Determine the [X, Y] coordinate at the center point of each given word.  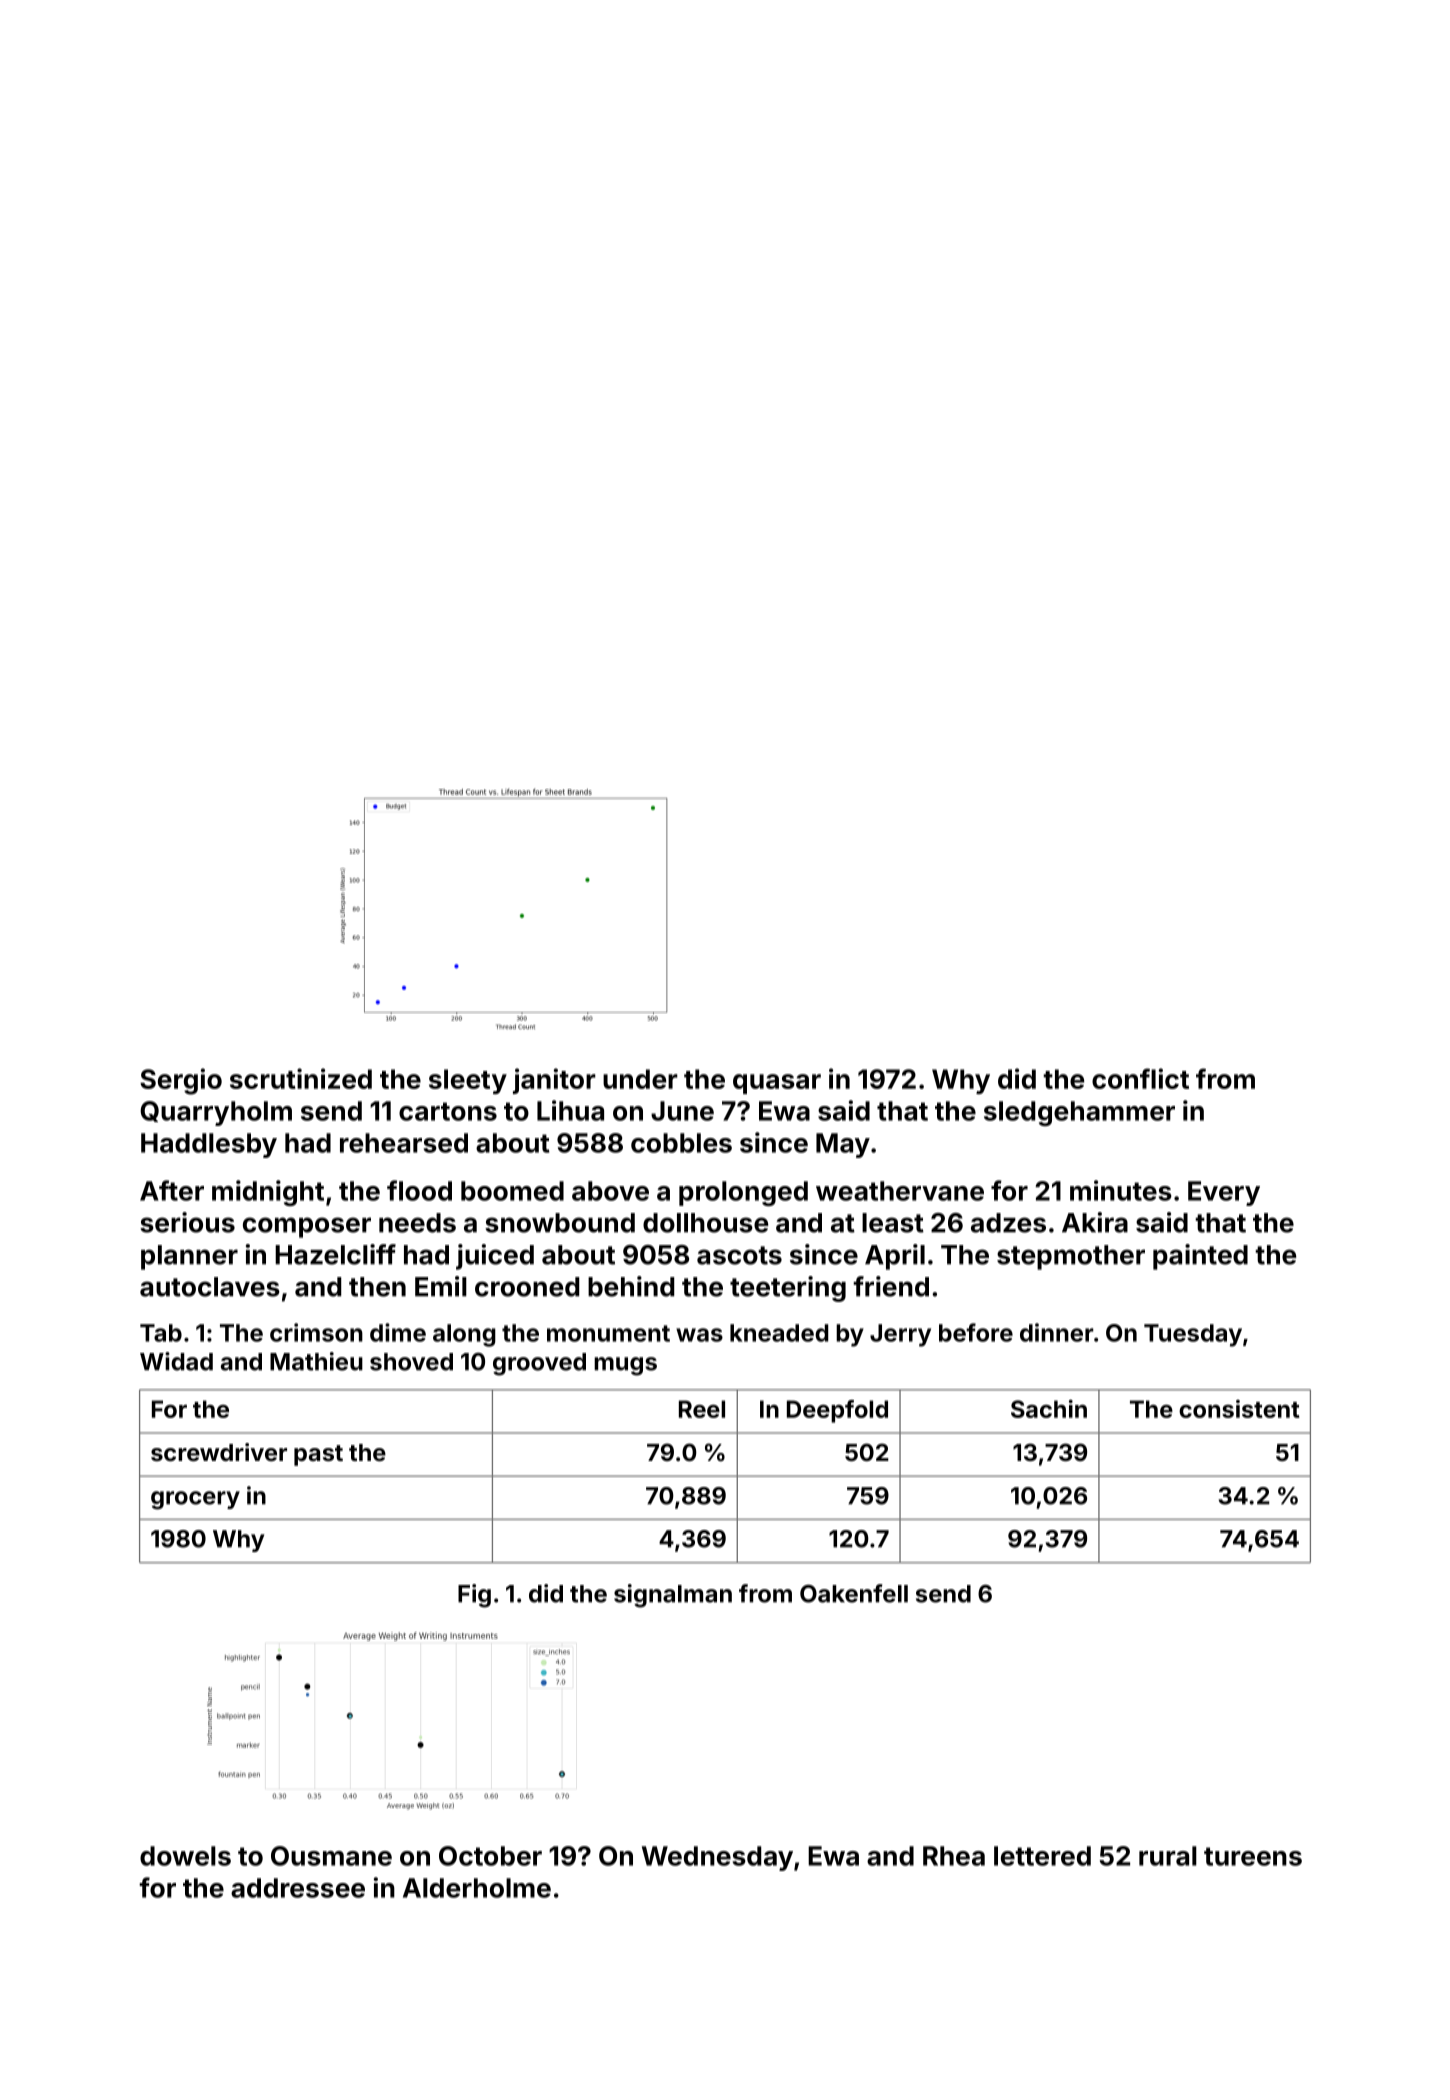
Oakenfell [854, 1593]
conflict [1140, 1078]
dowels [185, 1856]
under [640, 1079]
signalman [673, 1596]
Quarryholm [216, 1113]
